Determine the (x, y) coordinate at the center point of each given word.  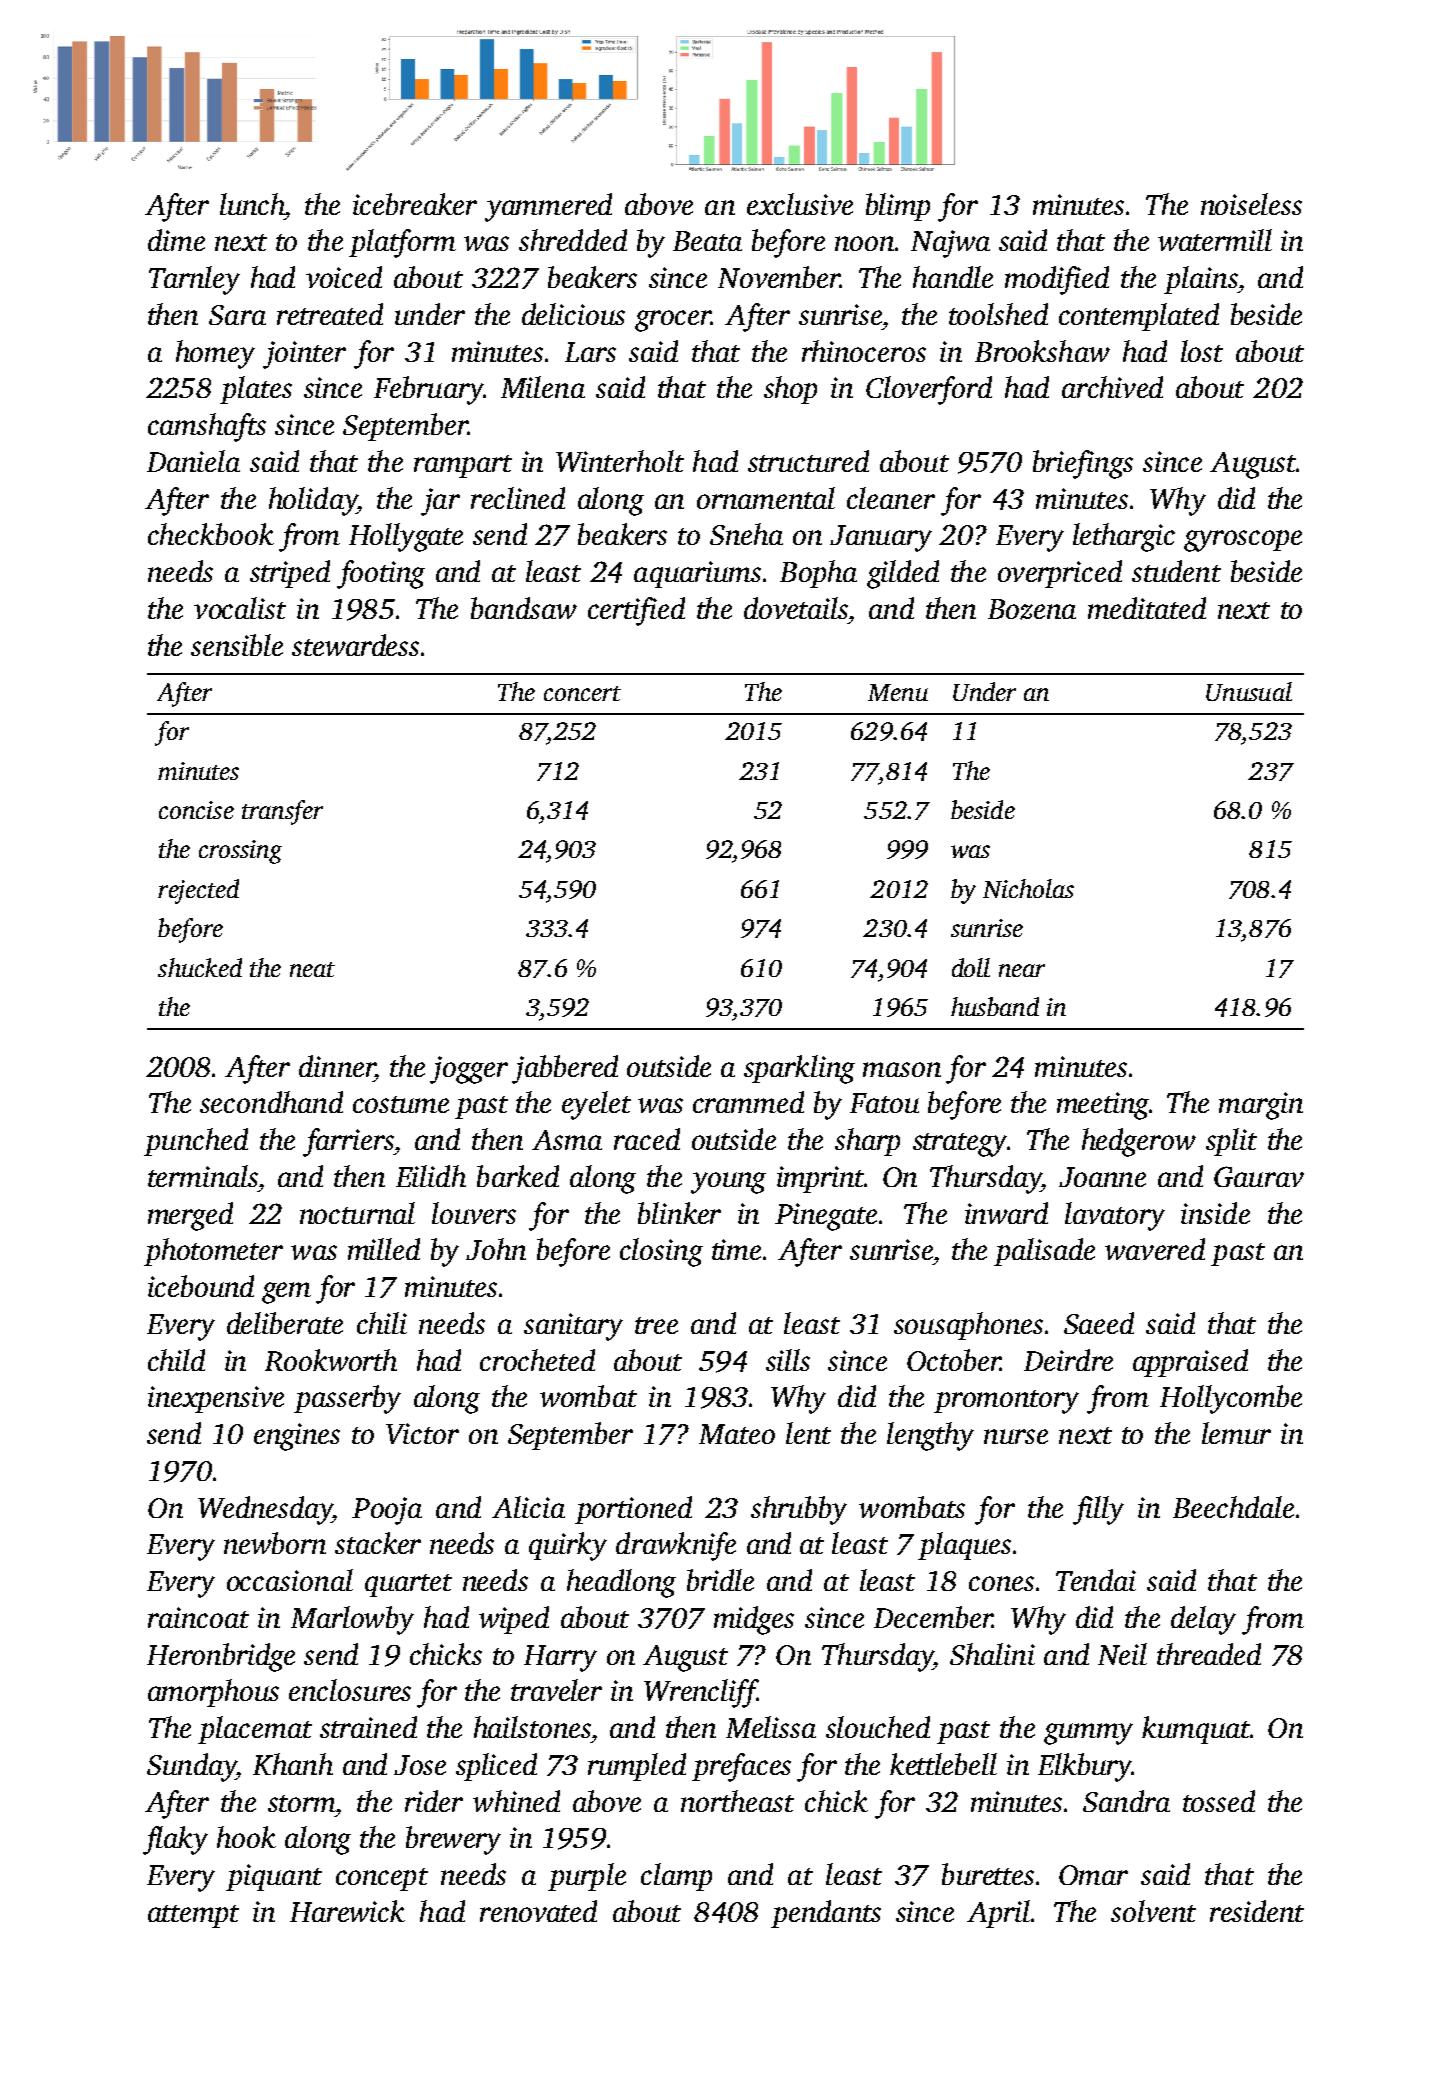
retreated (330, 314)
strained (368, 1727)
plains (1200, 280)
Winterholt (620, 461)
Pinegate (826, 1217)
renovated (538, 1911)
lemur (1236, 1433)
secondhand (271, 1102)
